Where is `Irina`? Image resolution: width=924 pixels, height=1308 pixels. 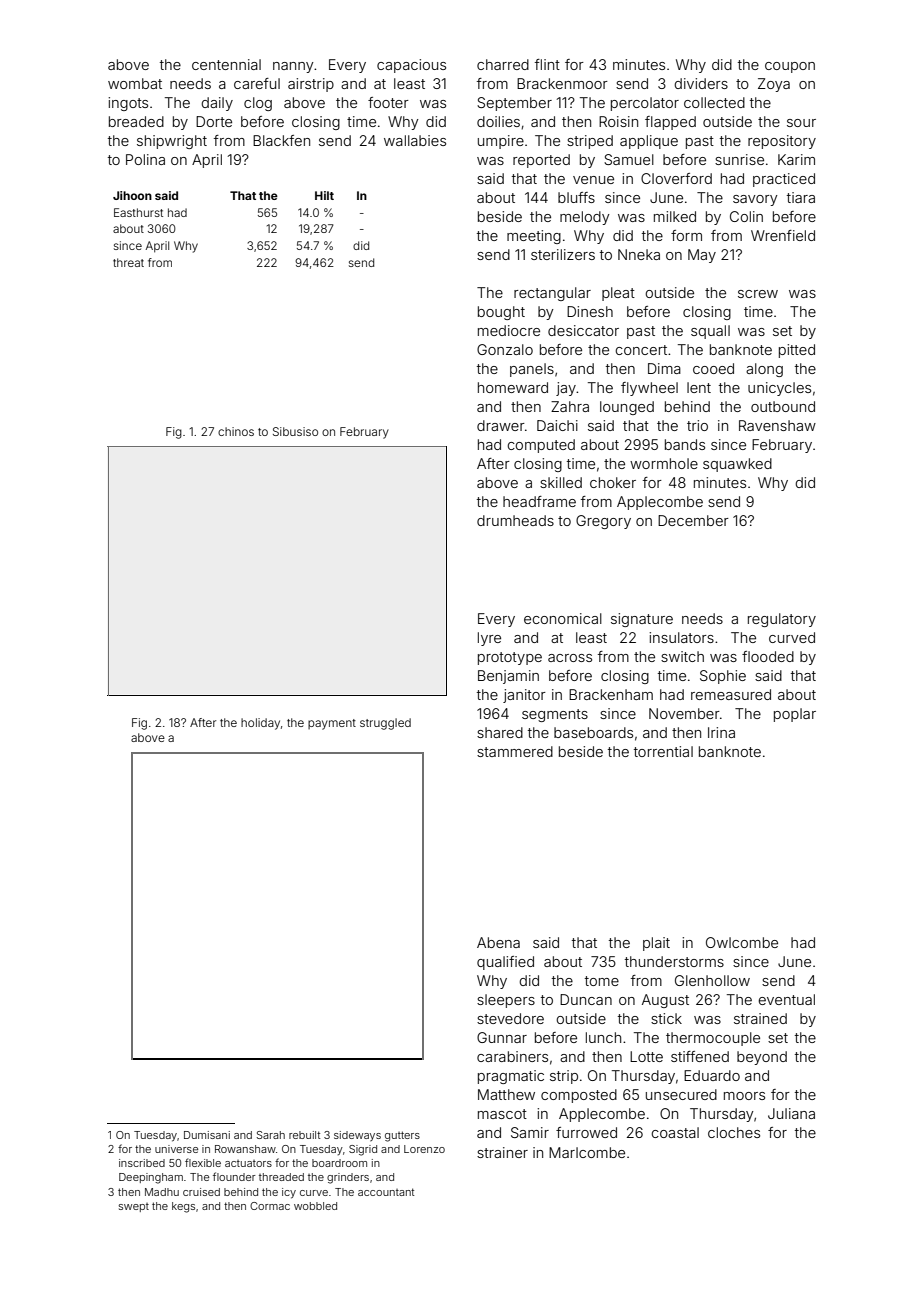
Irina is located at coordinates (721, 732).
